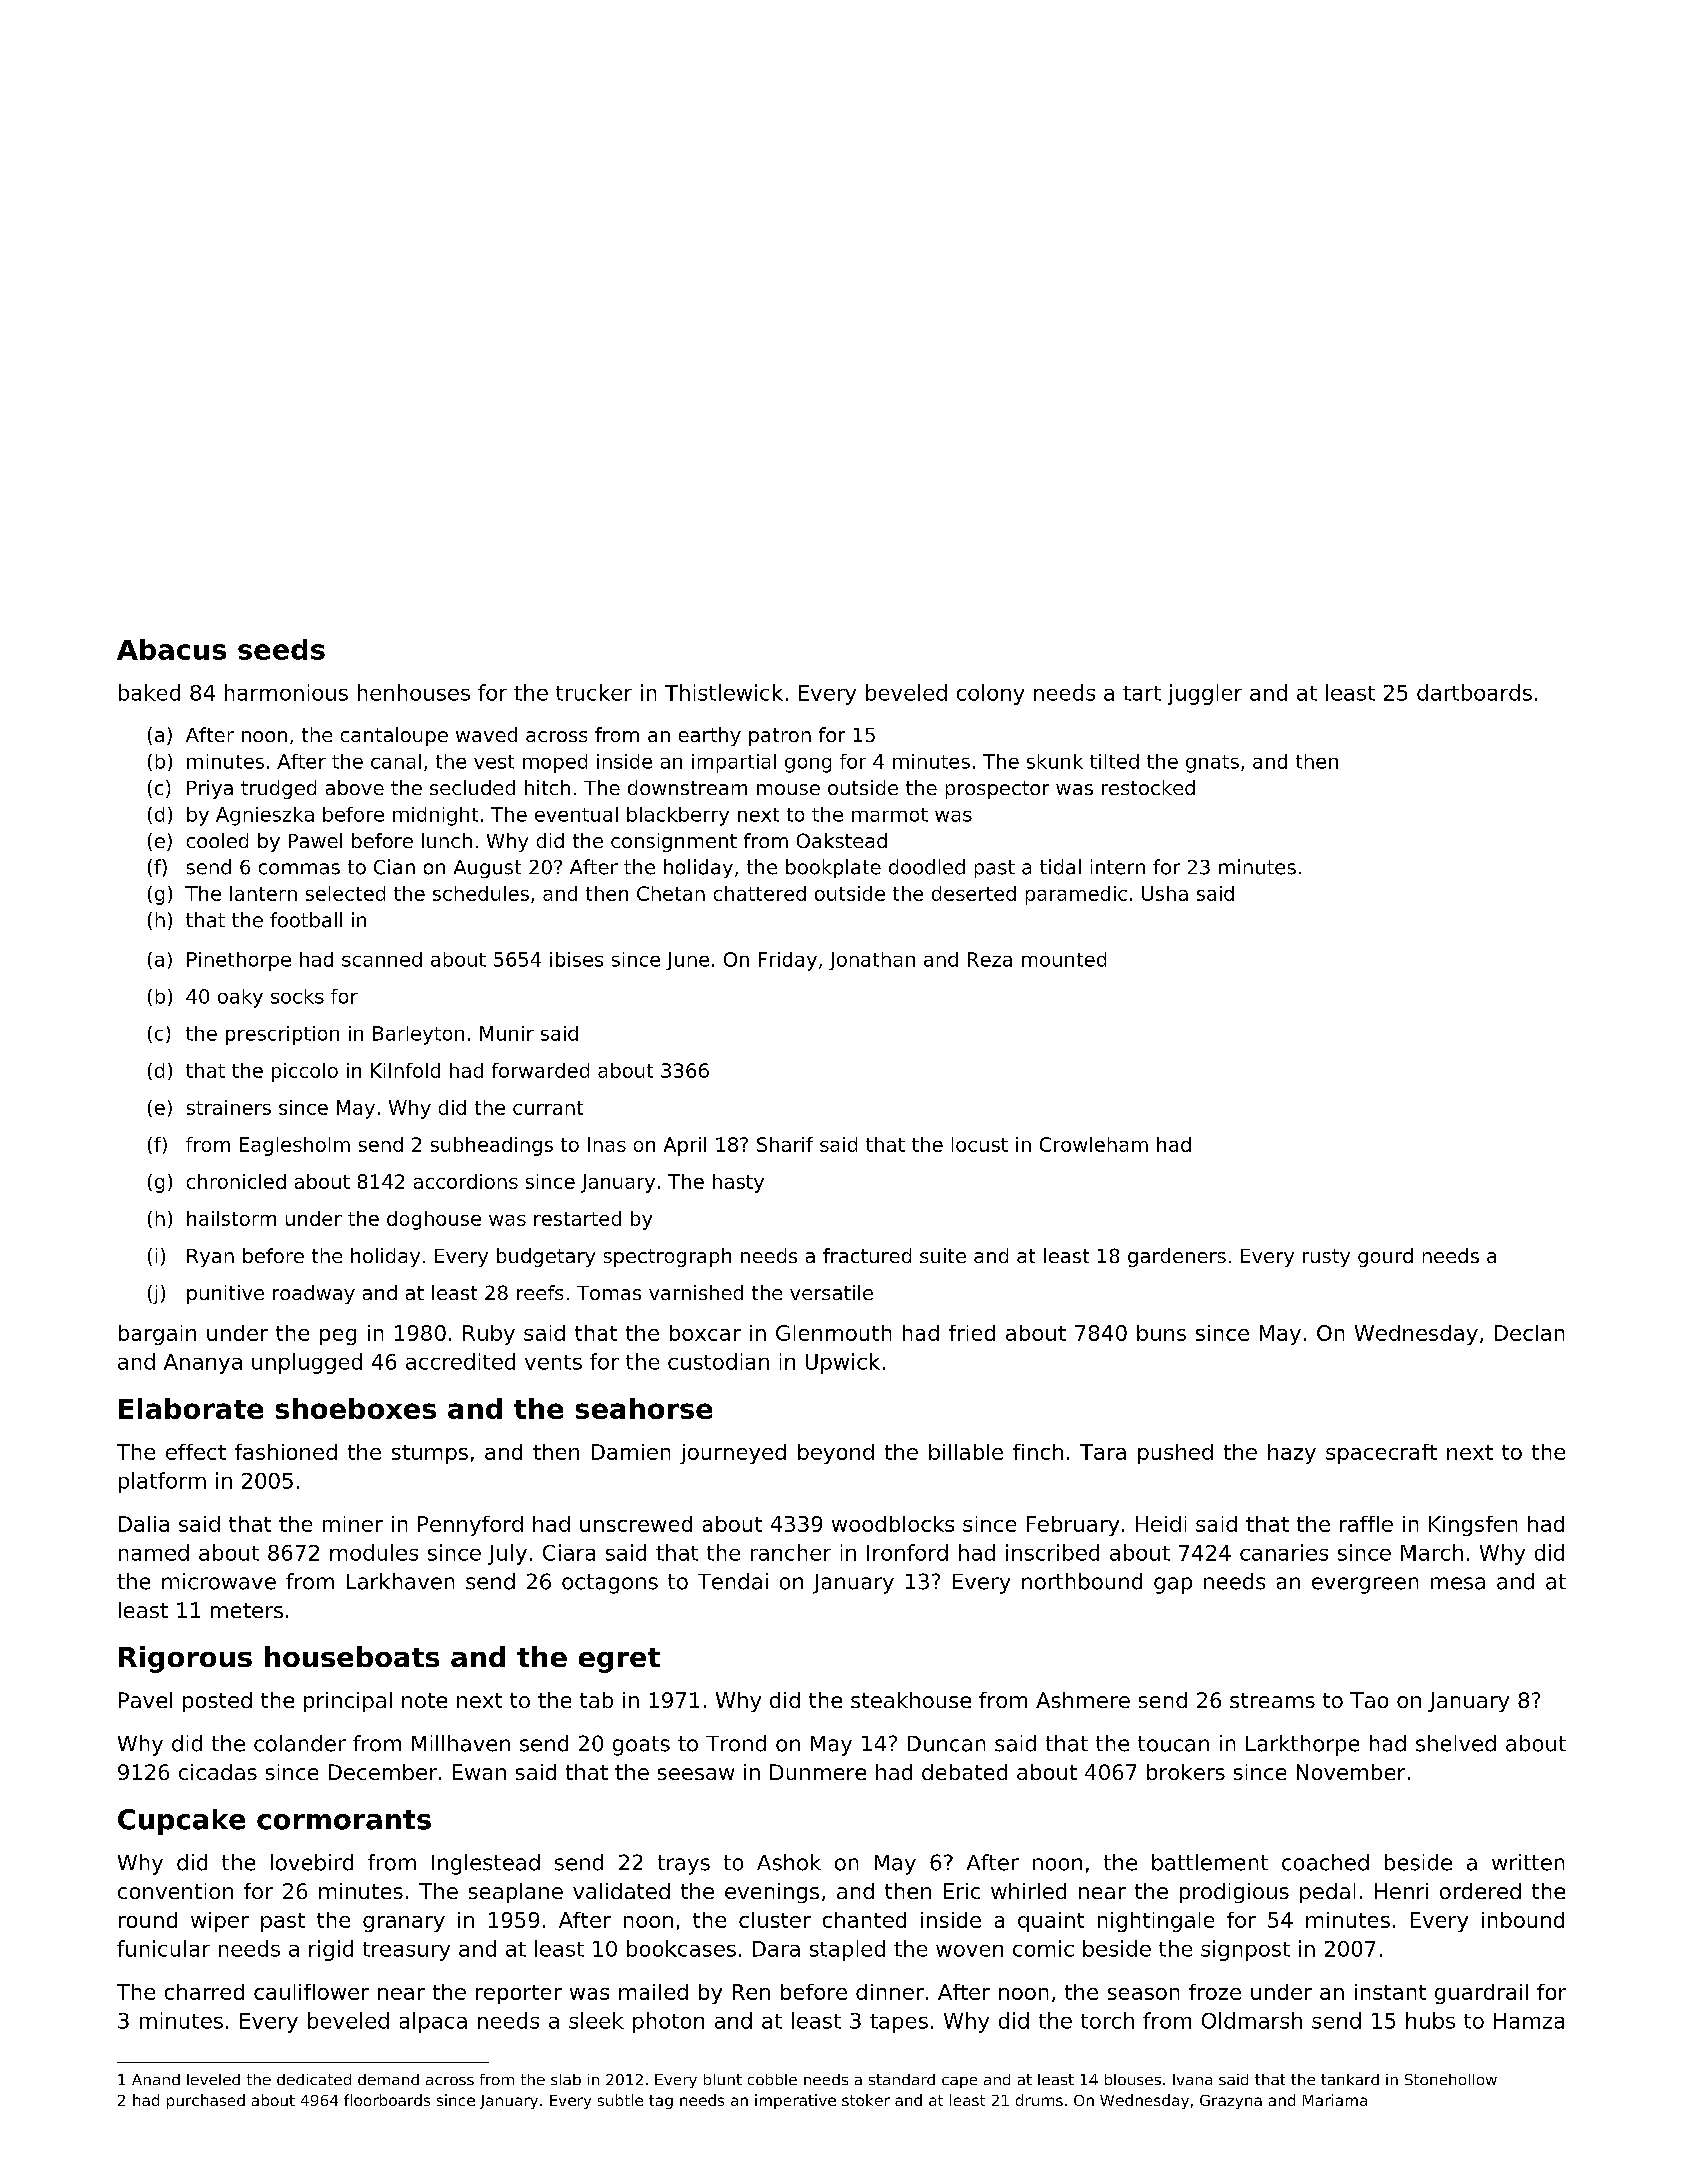 The image size is (1683, 2178). What do you see at coordinates (295, 1146) in the page?
I see `Eaglesholm` at bounding box center [295, 1146].
